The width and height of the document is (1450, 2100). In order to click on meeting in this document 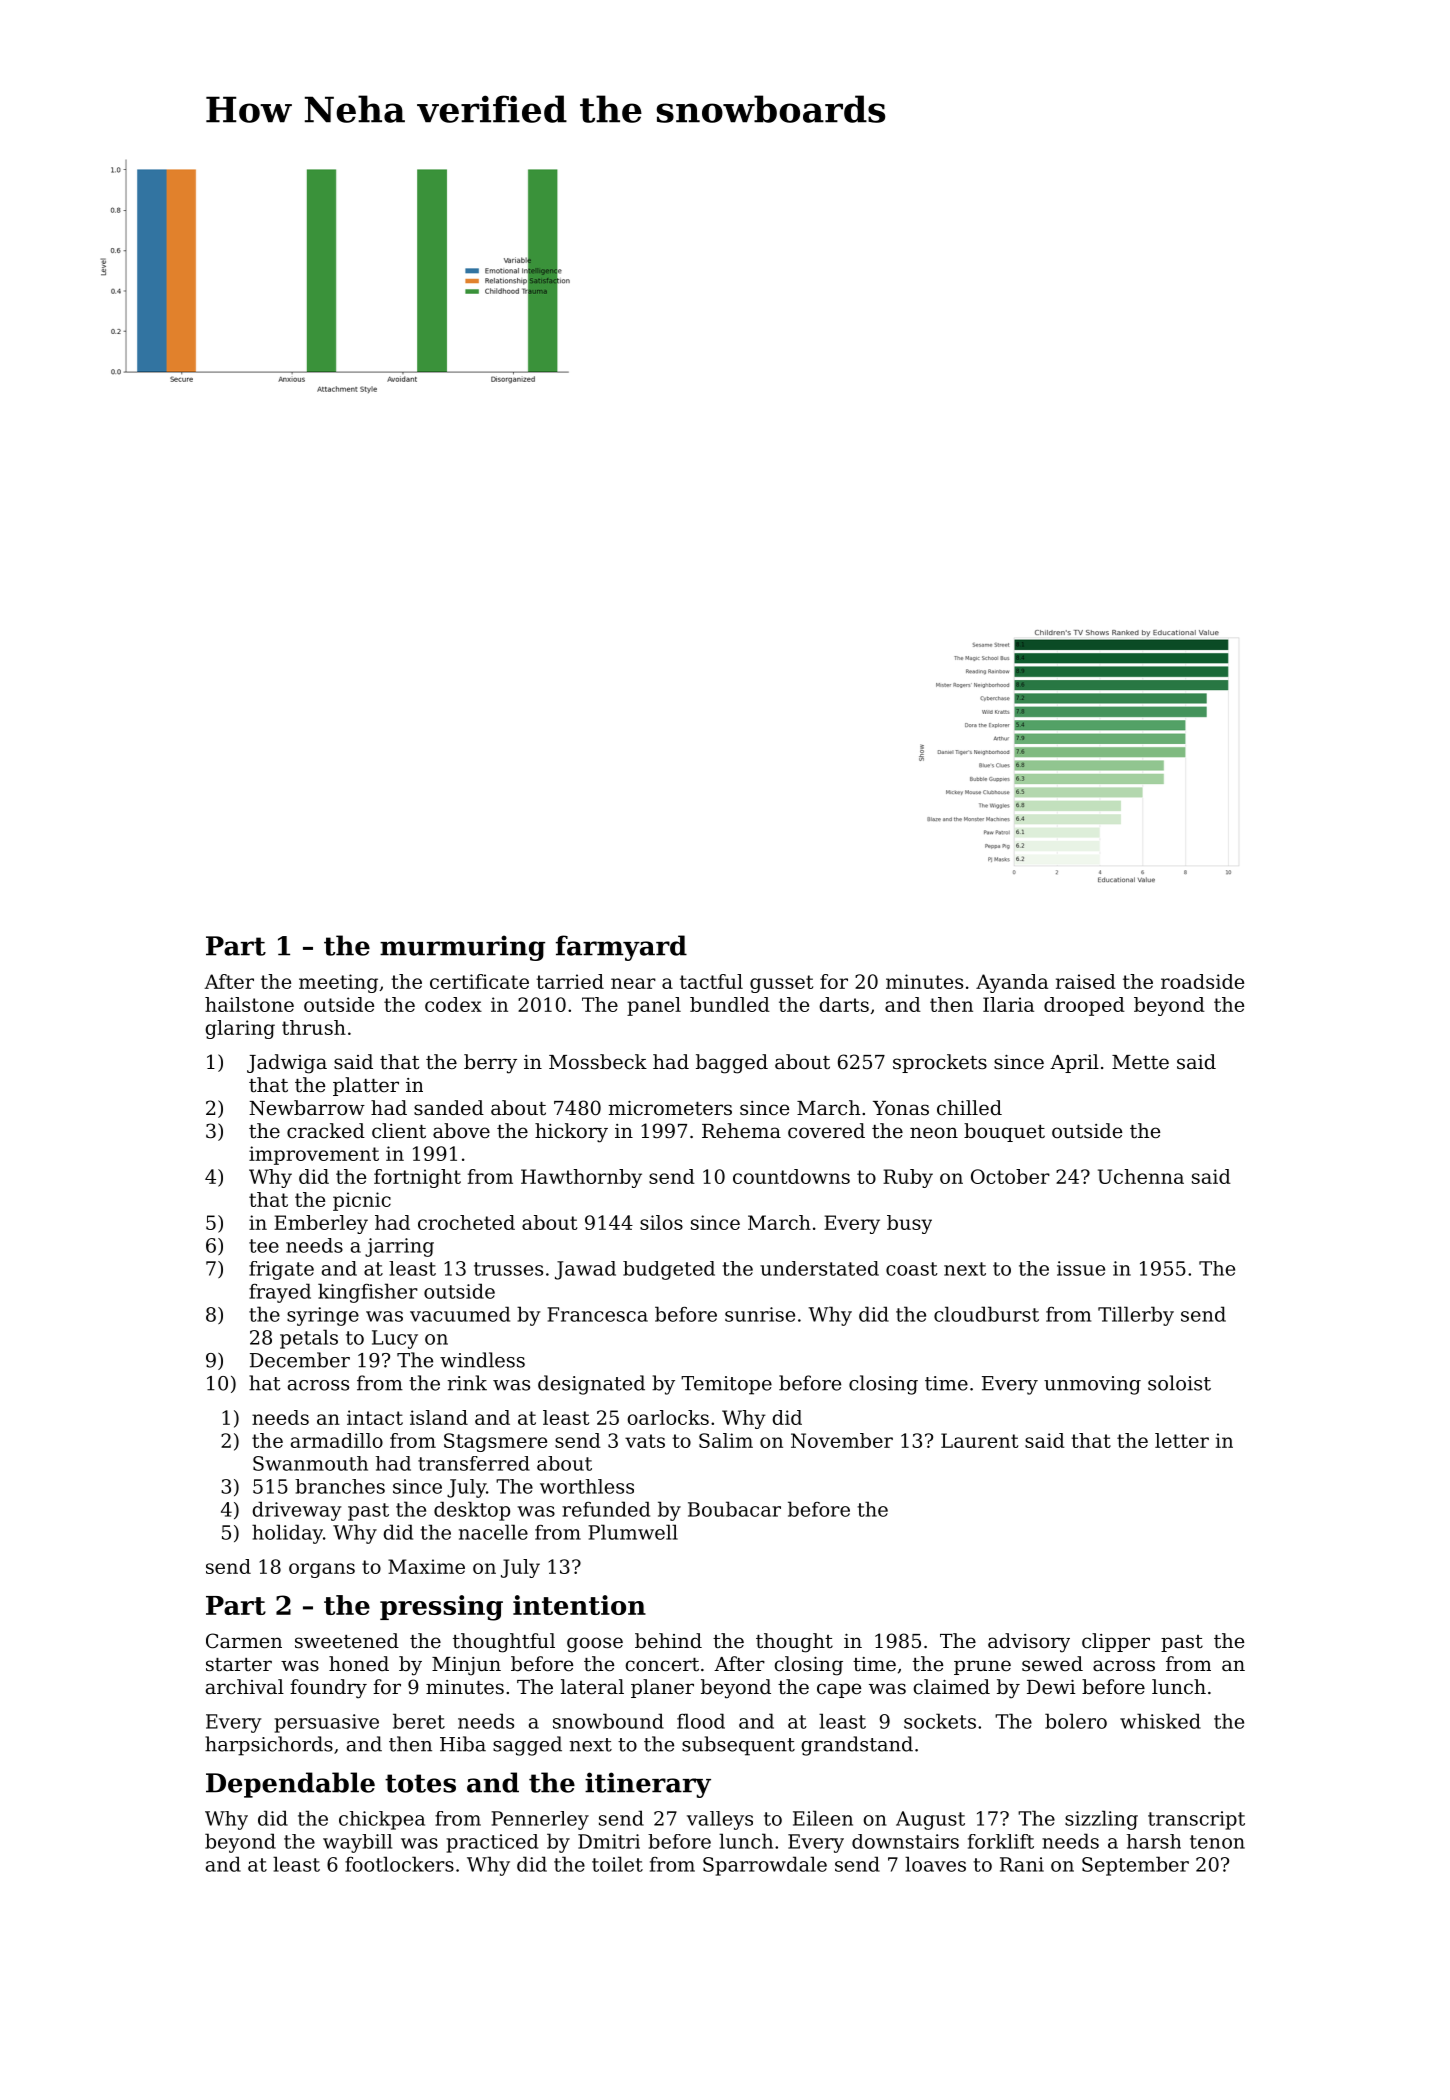, I will do `click(338, 983)`.
